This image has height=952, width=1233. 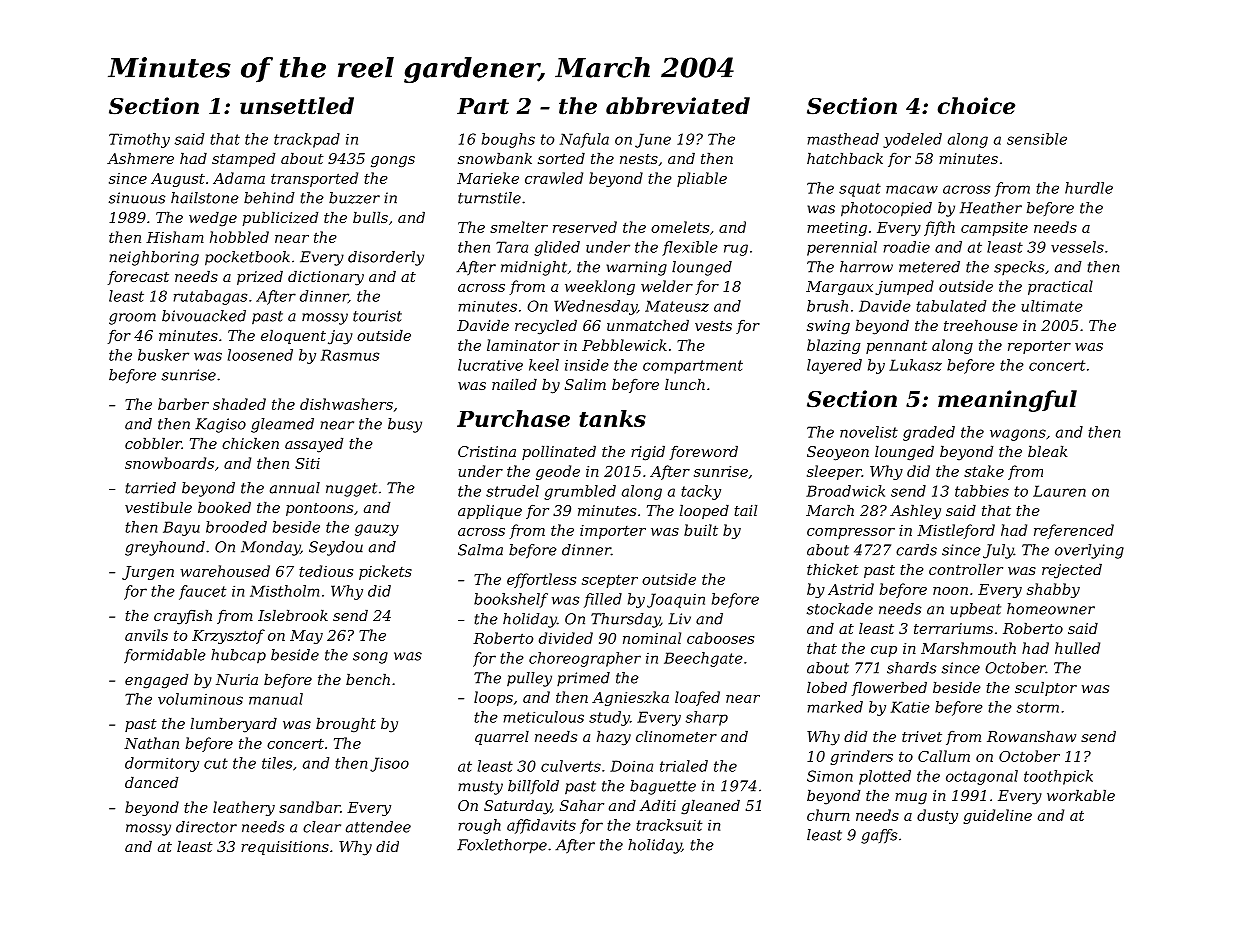 I want to click on sensible, so click(x=1037, y=139).
